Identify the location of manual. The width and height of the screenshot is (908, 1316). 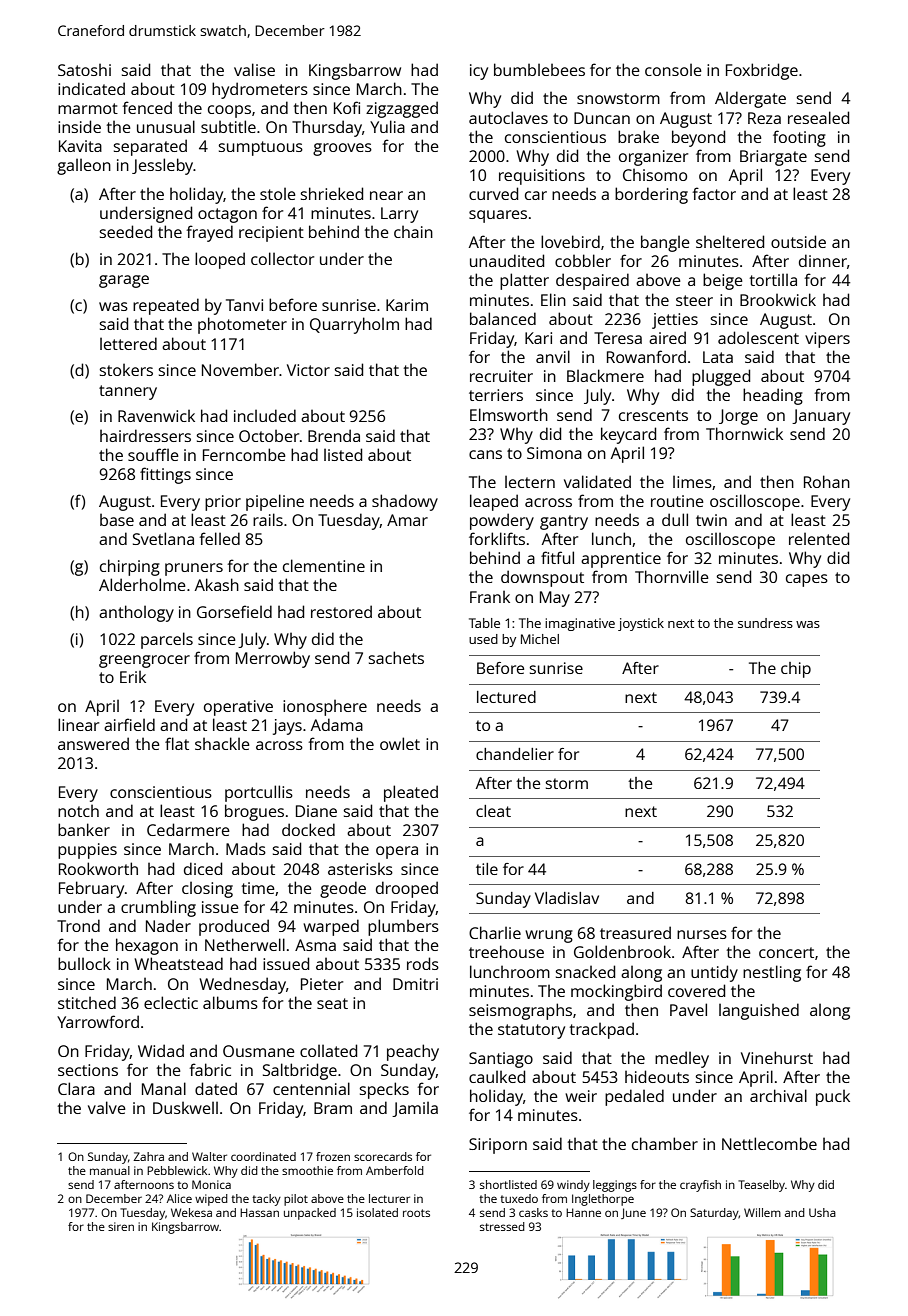
(110, 1170).
